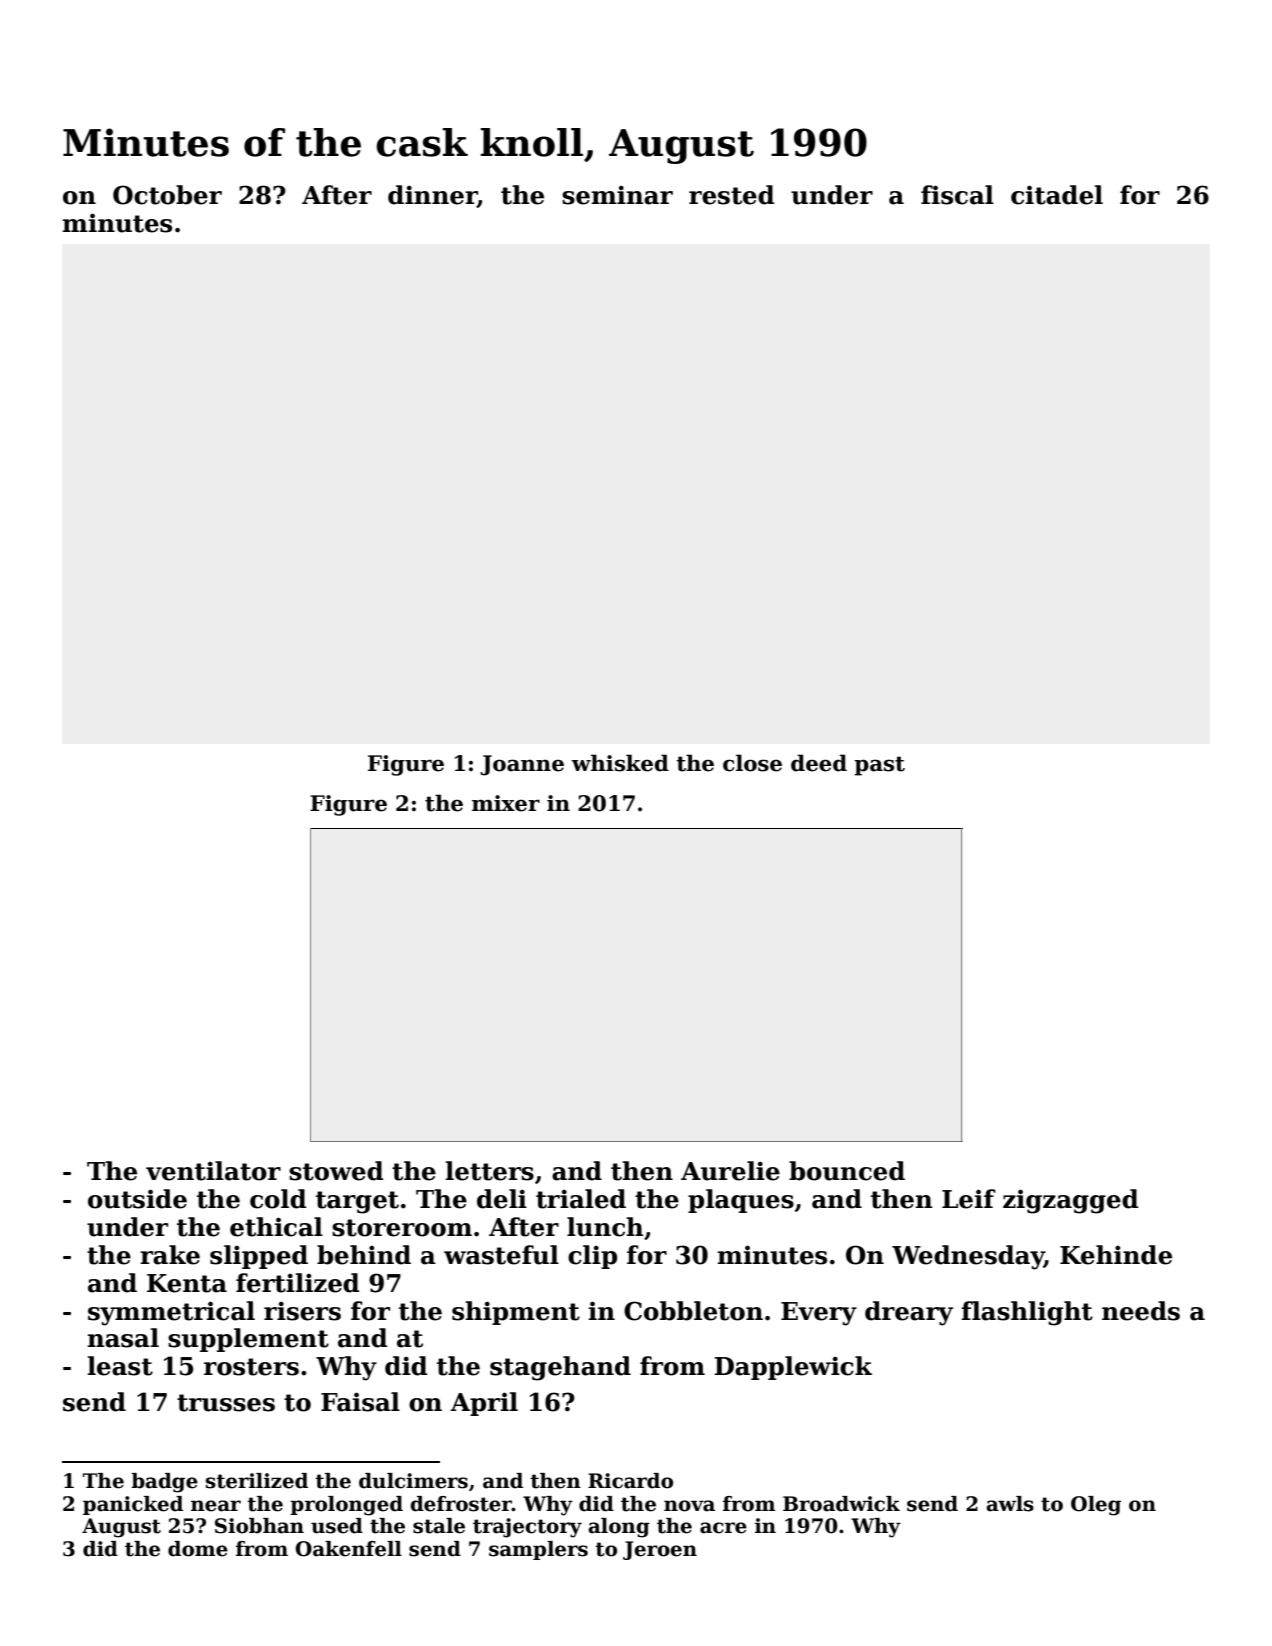  What do you see at coordinates (432, 196) in the page?
I see `dinner` at bounding box center [432, 196].
